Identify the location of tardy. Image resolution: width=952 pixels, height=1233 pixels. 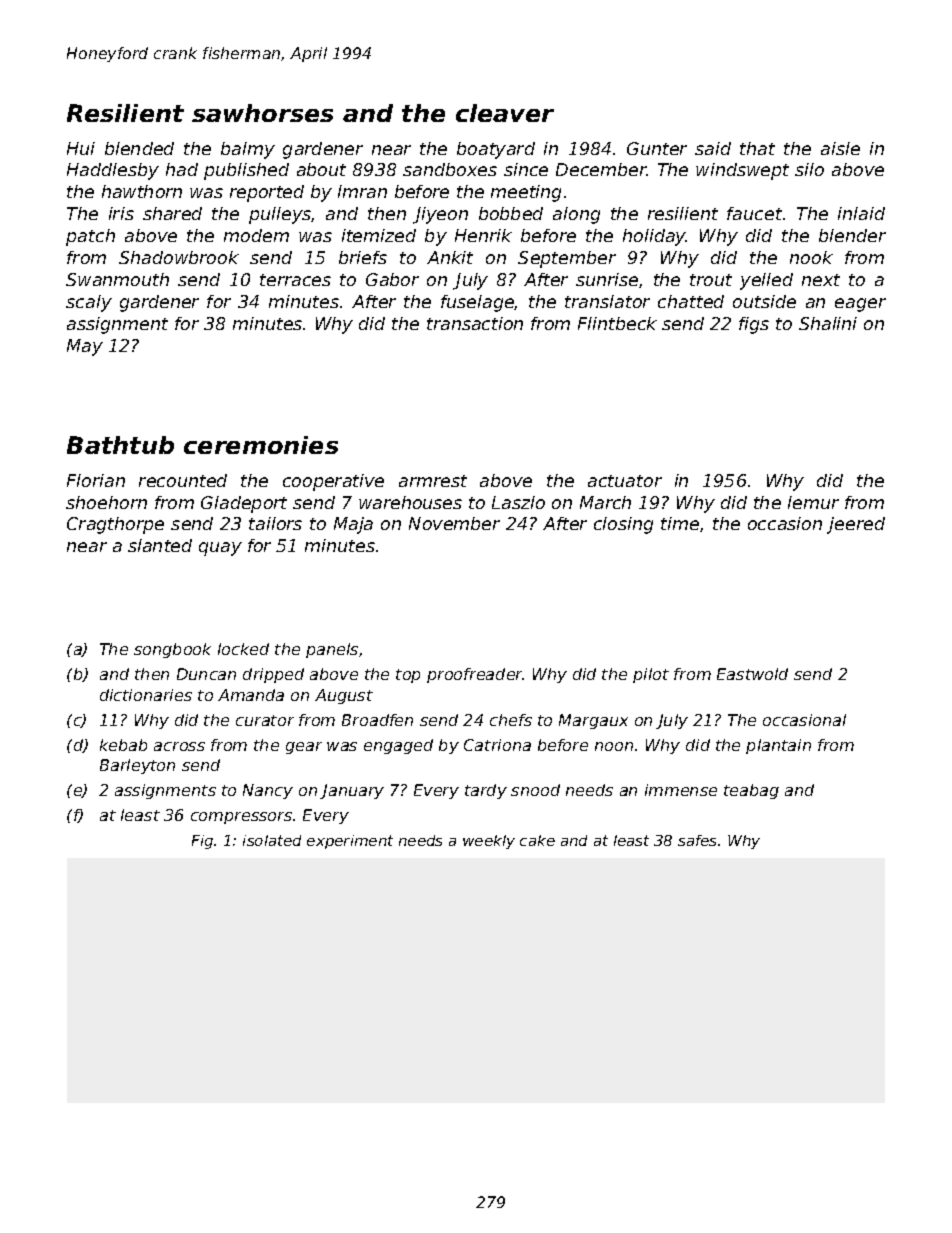
(486, 791).
